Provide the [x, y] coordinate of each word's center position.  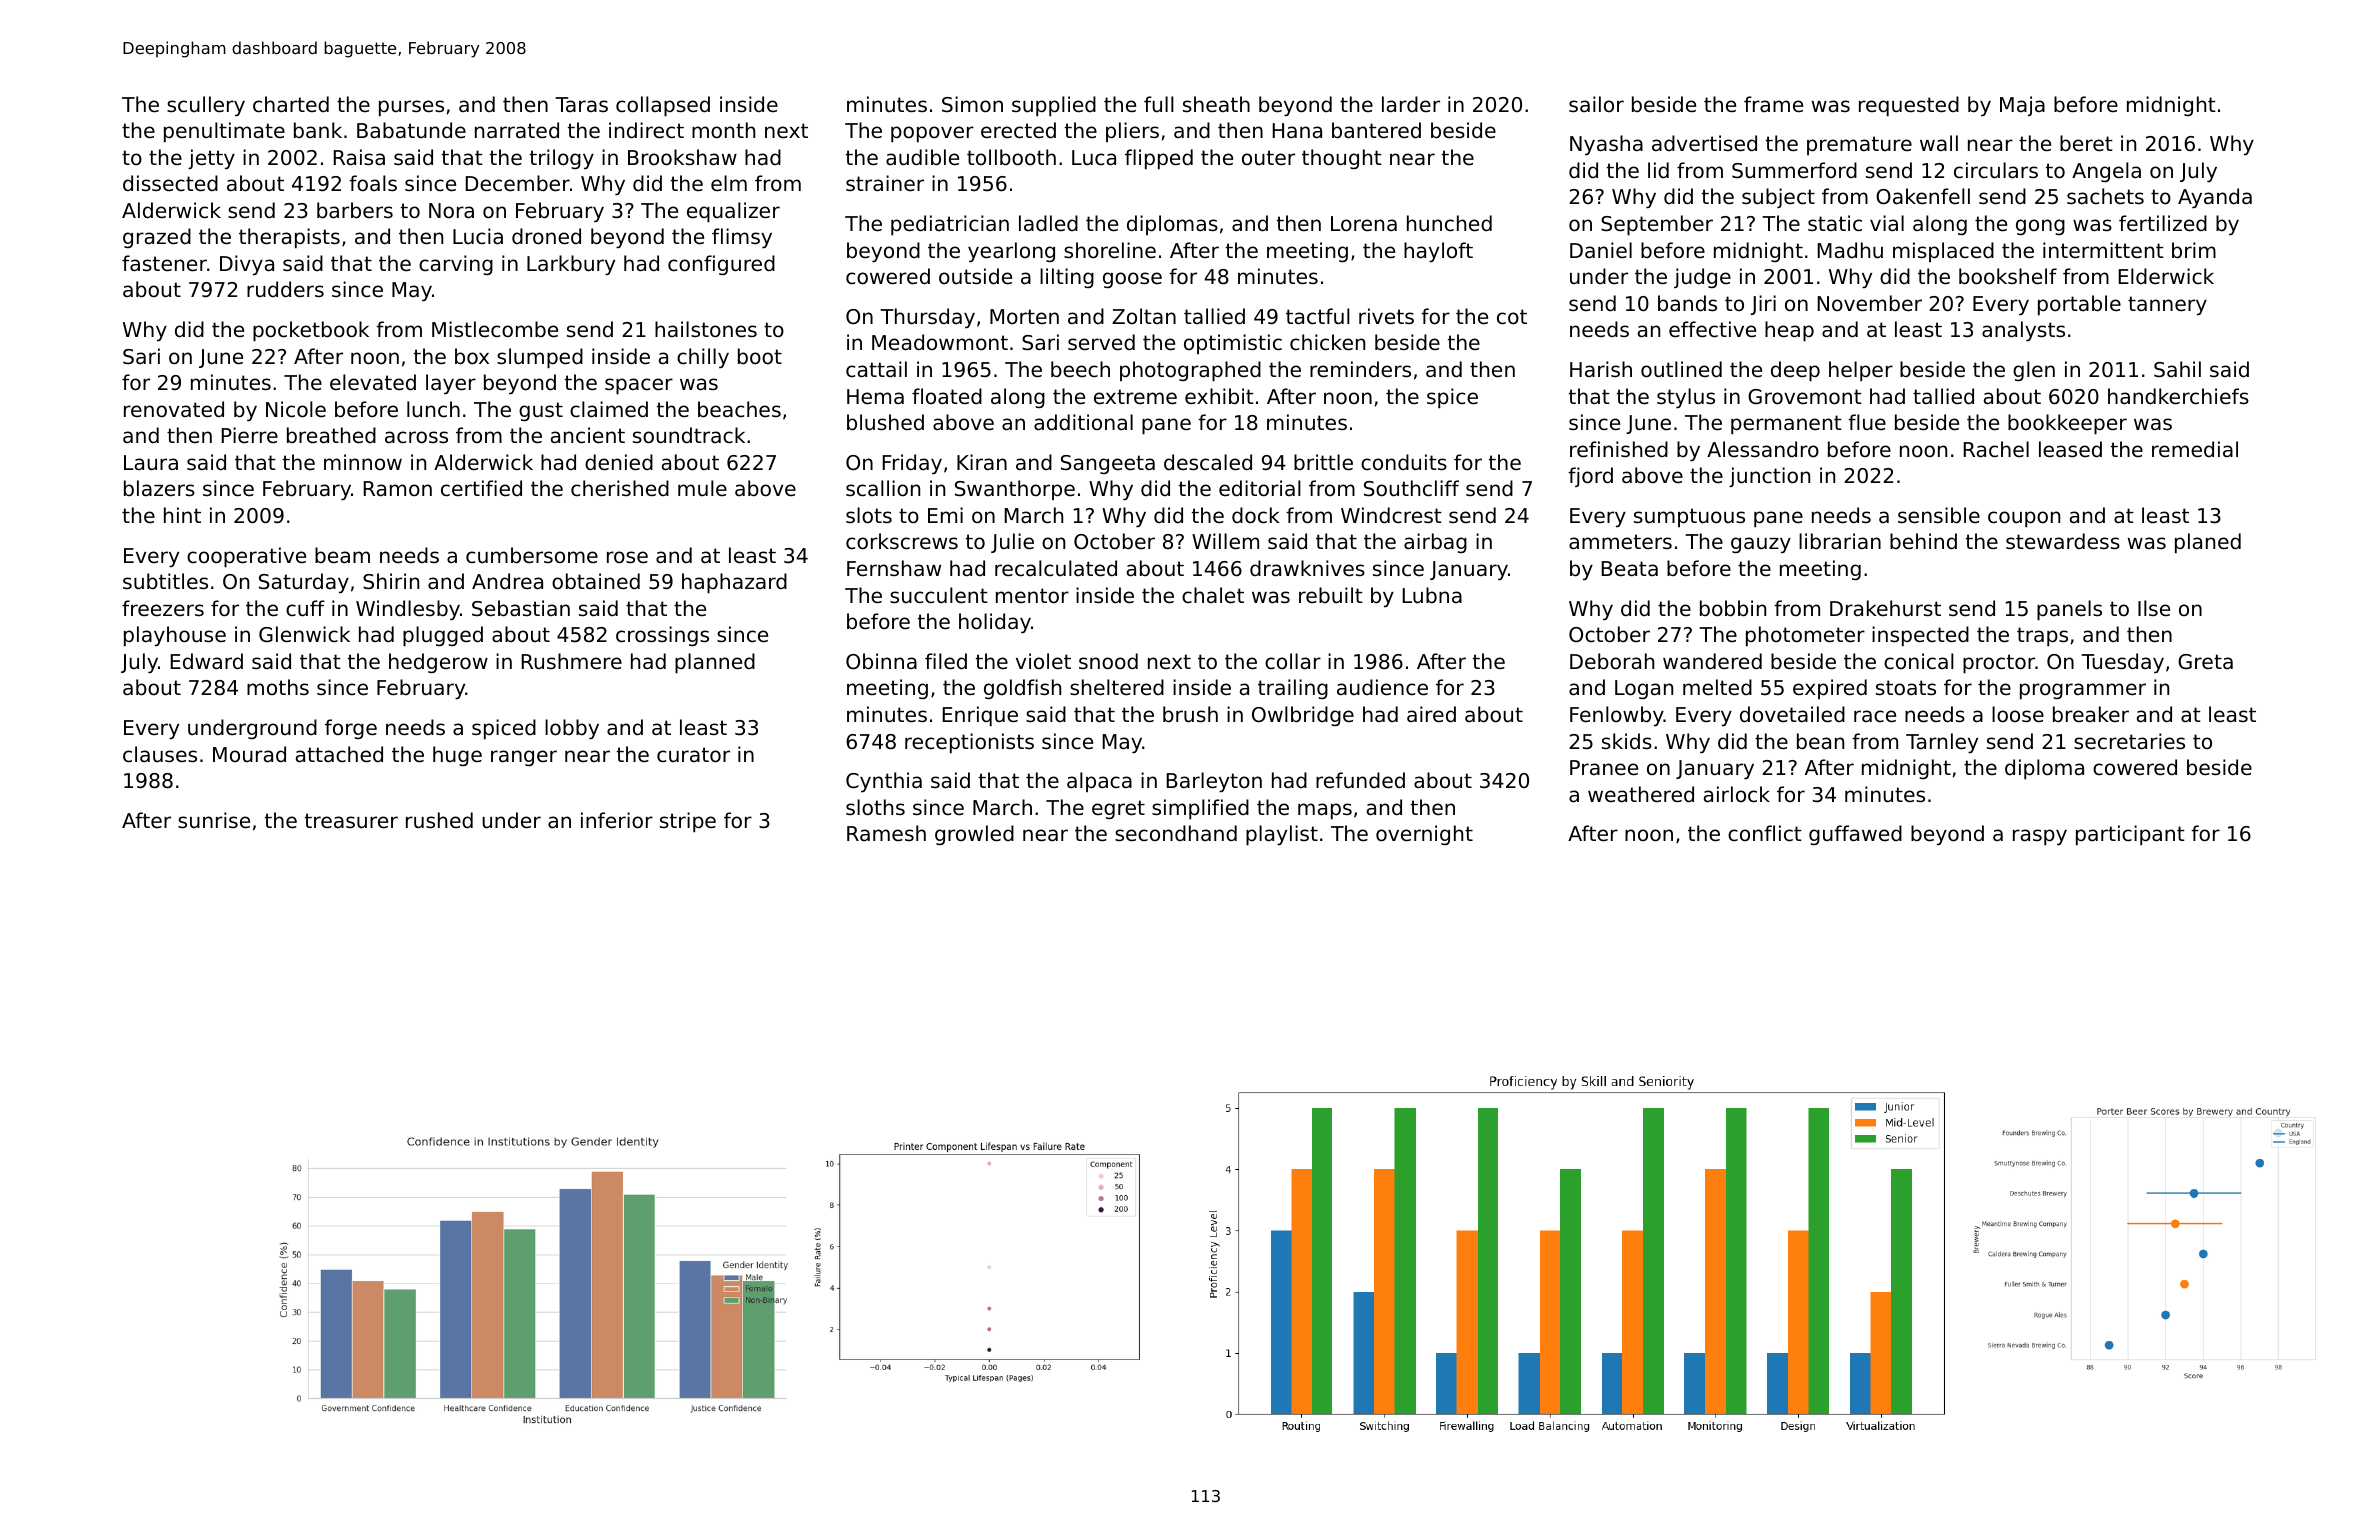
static [1835, 223]
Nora [451, 211]
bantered [1376, 130]
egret [1118, 809]
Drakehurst [1885, 608]
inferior [617, 820]
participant [2130, 835]
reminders [1360, 369]
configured [721, 265]
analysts [2023, 331]
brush [1190, 714]
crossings [662, 636]
